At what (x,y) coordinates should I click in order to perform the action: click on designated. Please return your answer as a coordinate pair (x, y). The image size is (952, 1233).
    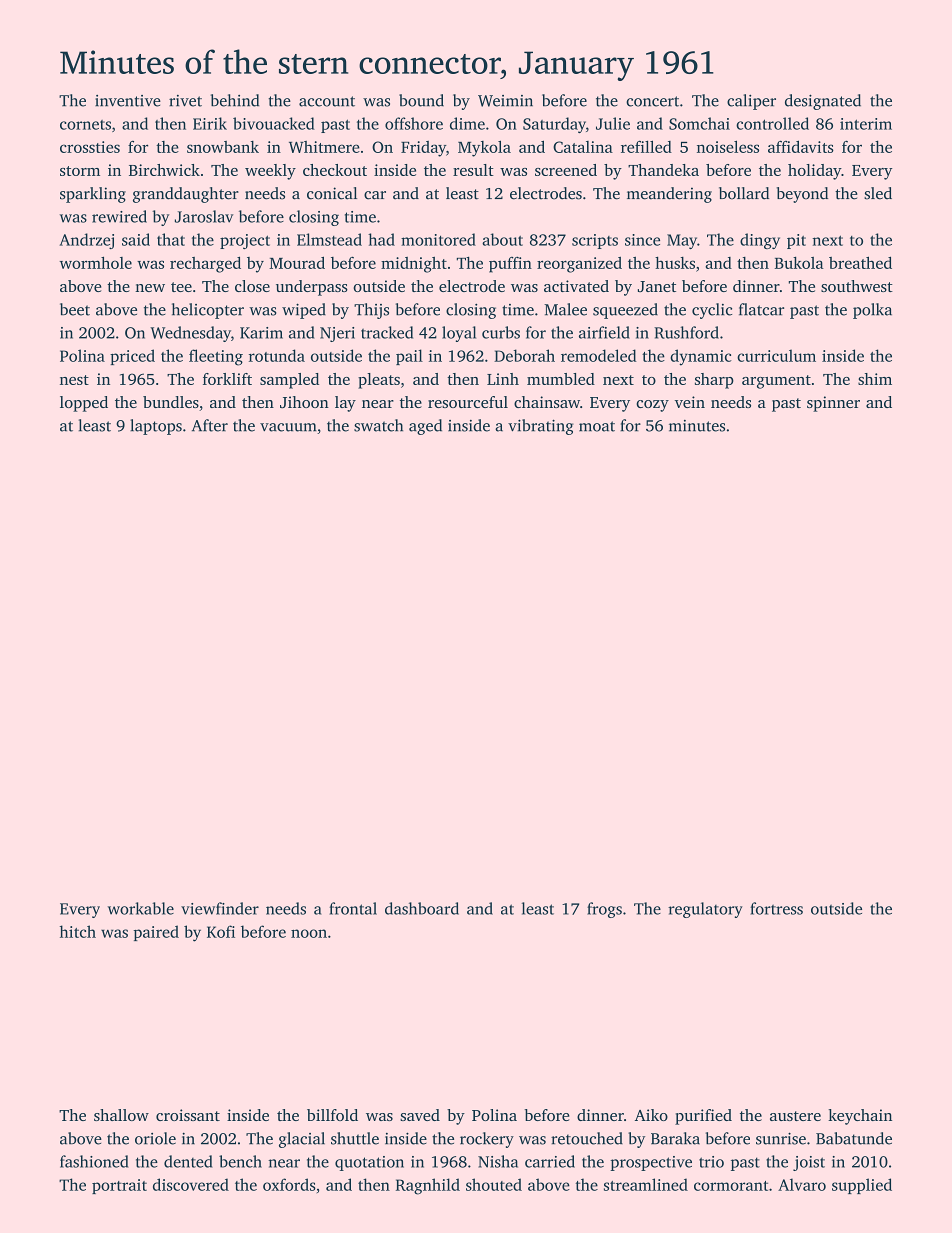
    Looking at the image, I should click on (823, 102).
